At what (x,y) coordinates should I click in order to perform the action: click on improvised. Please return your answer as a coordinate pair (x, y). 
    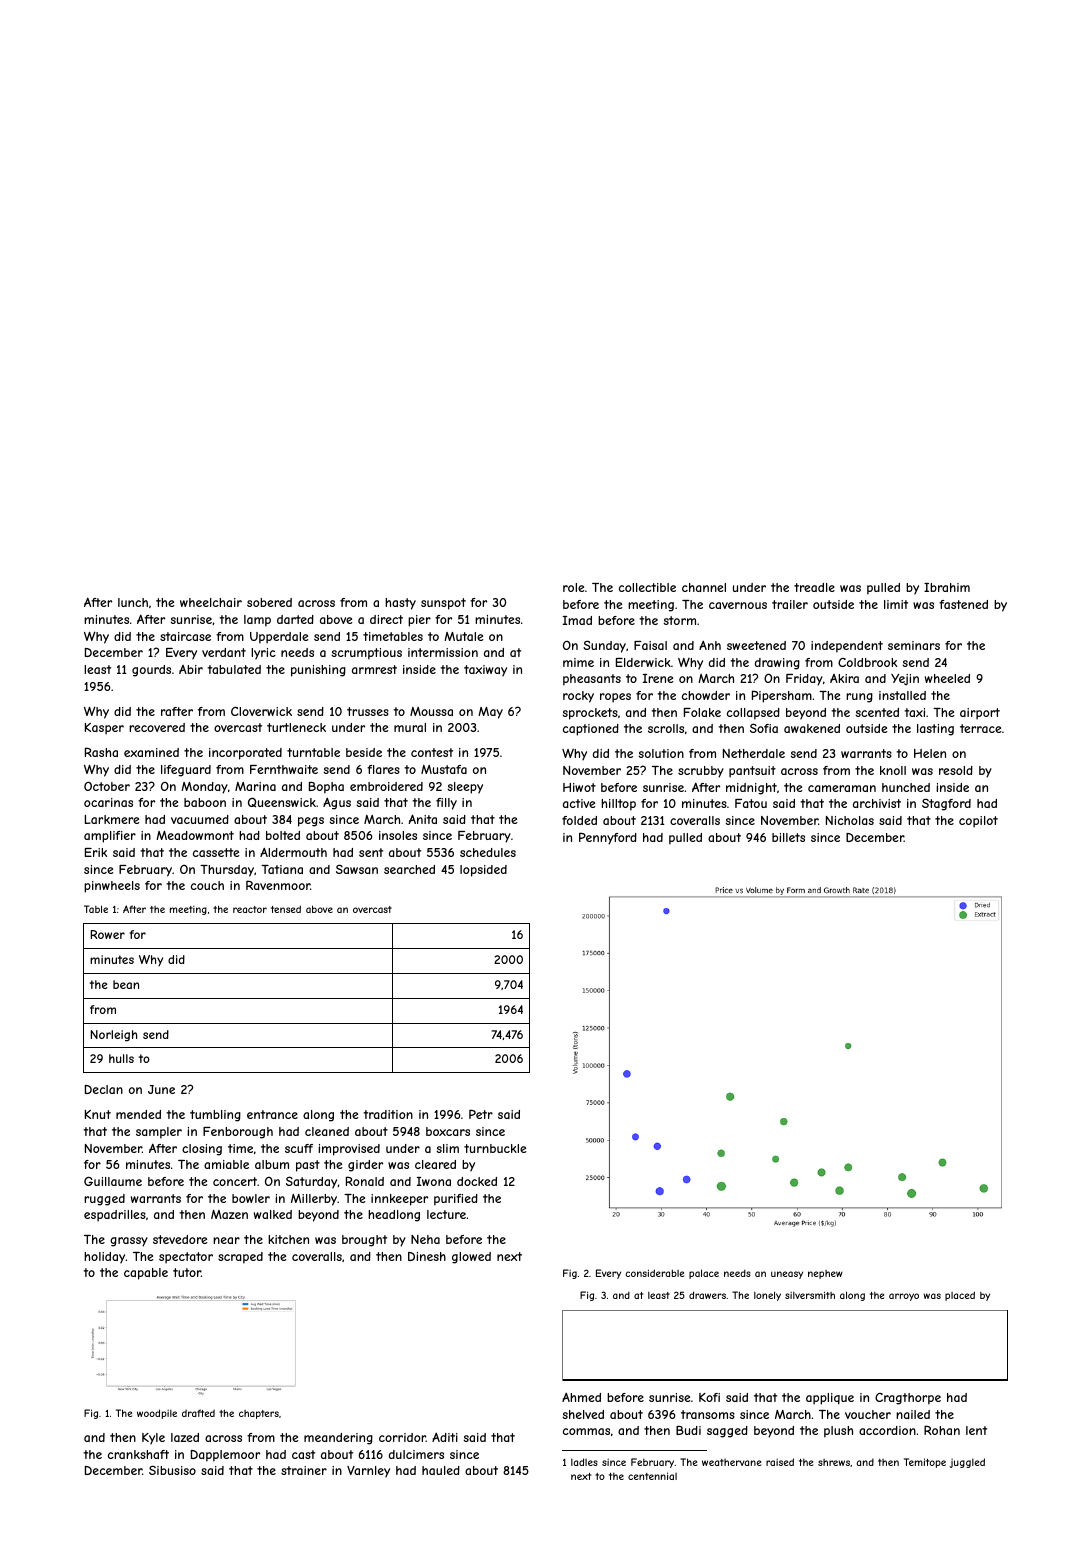
    Looking at the image, I should click on (349, 1150).
